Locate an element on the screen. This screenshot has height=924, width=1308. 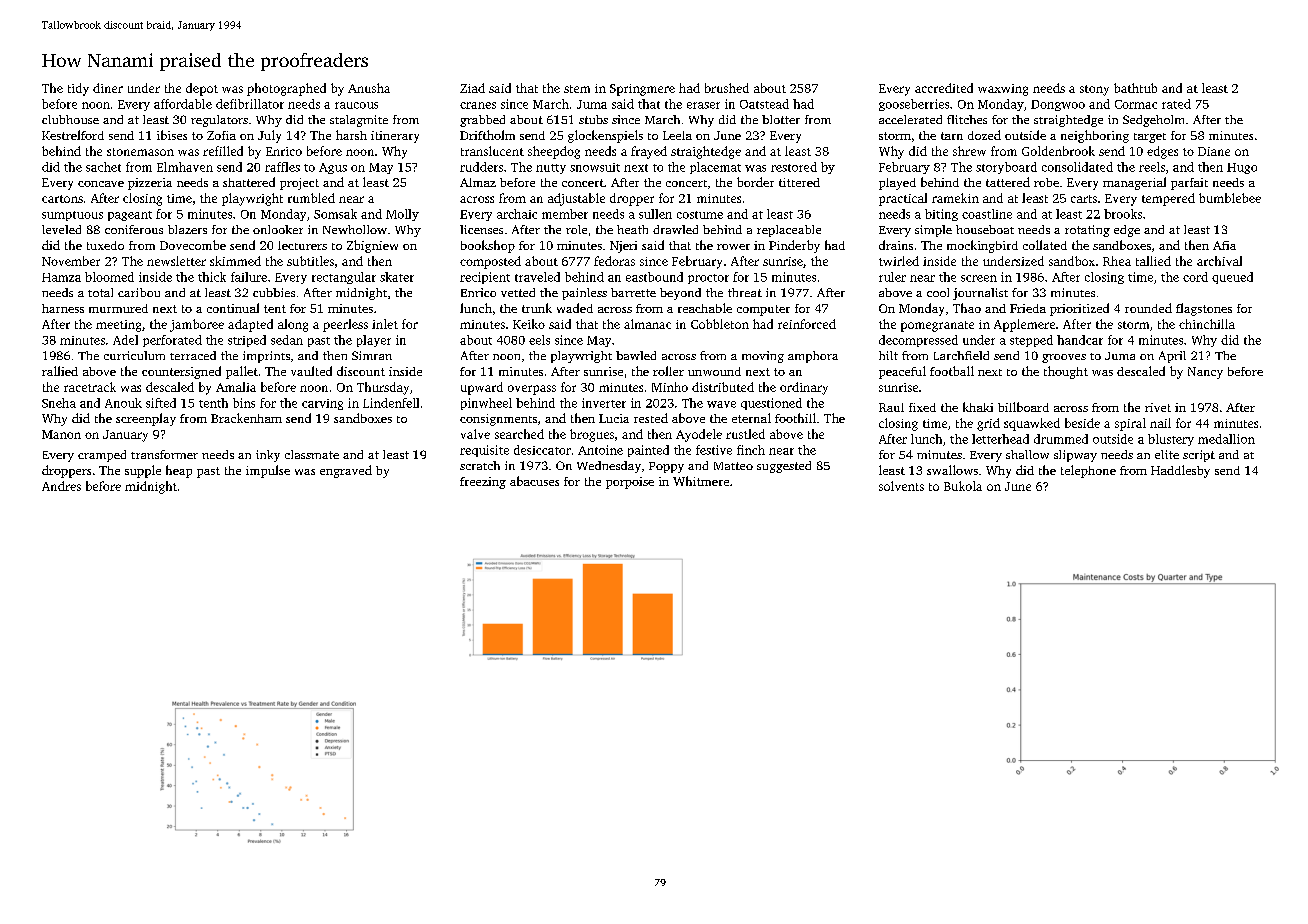
Zbigniew is located at coordinates (372, 246).
